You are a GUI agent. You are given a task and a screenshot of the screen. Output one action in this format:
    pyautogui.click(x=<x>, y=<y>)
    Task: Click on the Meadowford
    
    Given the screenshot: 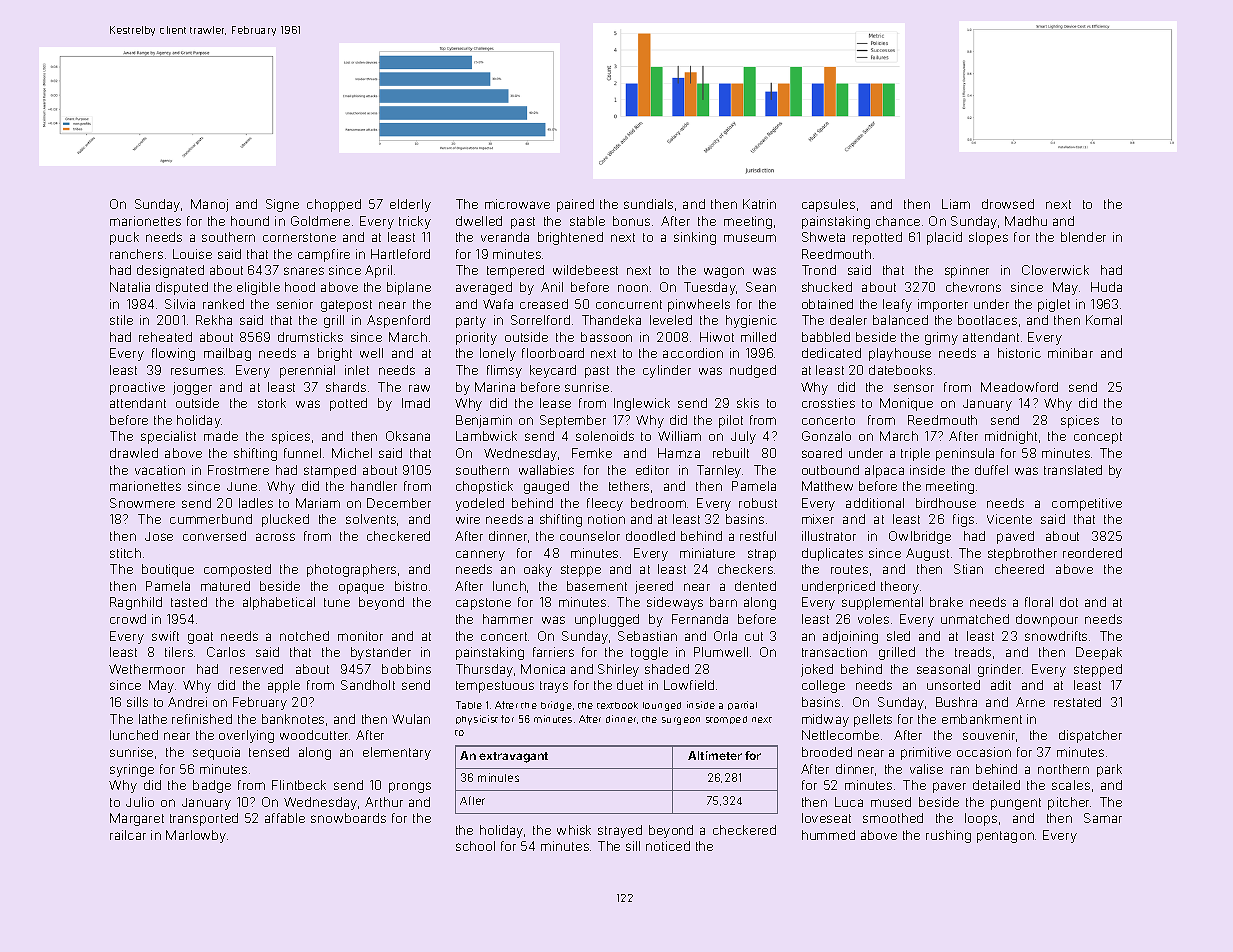 What is the action you would take?
    pyautogui.click(x=1019, y=387)
